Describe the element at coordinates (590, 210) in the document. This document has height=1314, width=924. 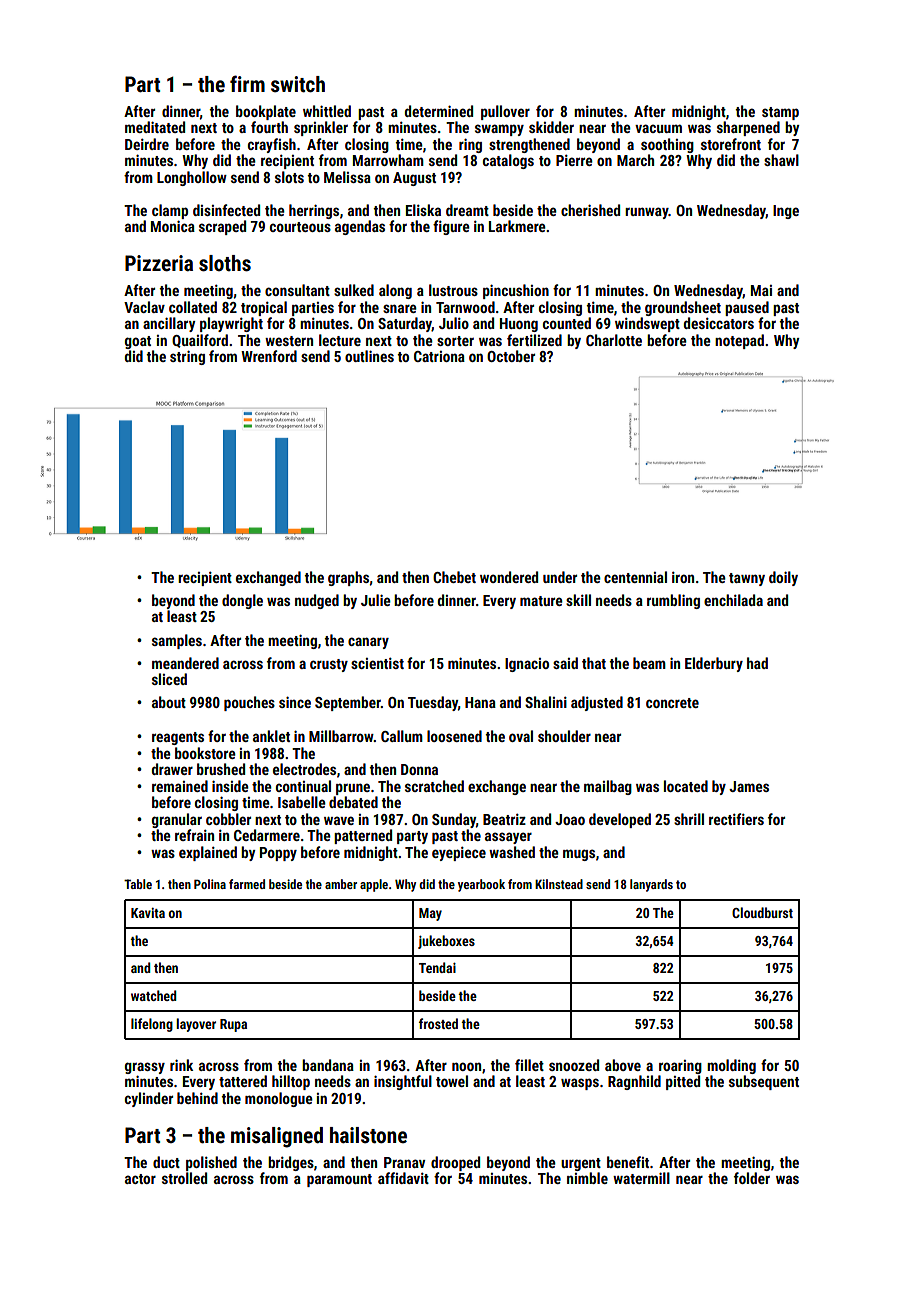
I see `cherished` at that location.
